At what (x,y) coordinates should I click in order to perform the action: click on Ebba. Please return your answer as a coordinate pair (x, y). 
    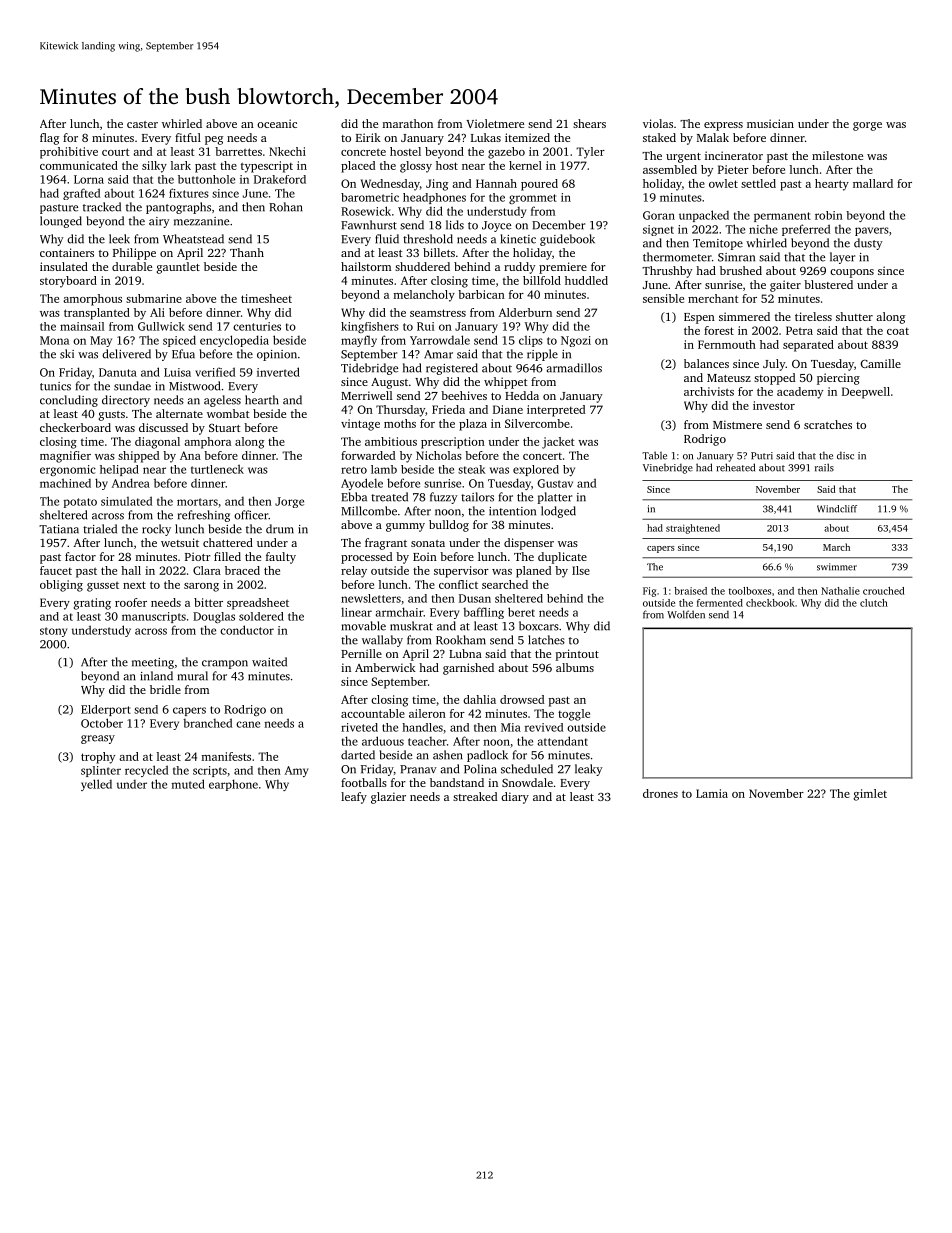
    Looking at the image, I should click on (354, 497).
